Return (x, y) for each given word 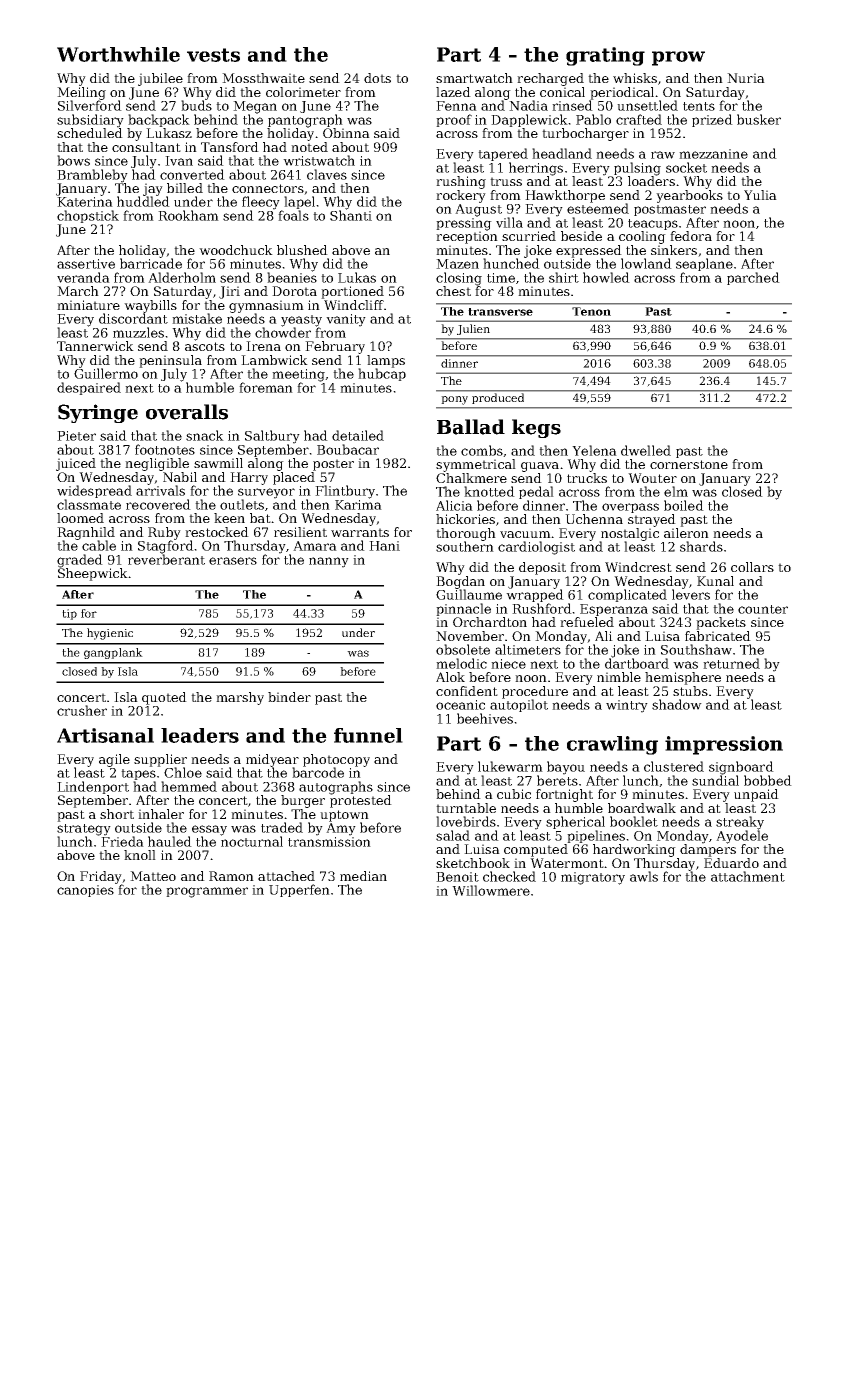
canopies (85, 891)
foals (293, 215)
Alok (450, 677)
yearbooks (689, 196)
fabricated (718, 636)
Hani (384, 546)
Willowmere (491, 890)
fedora (691, 236)
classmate (89, 504)
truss (506, 181)
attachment (748, 876)
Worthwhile (118, 54)
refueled (587, 622)
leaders (200, 735)
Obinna (346, 133)
